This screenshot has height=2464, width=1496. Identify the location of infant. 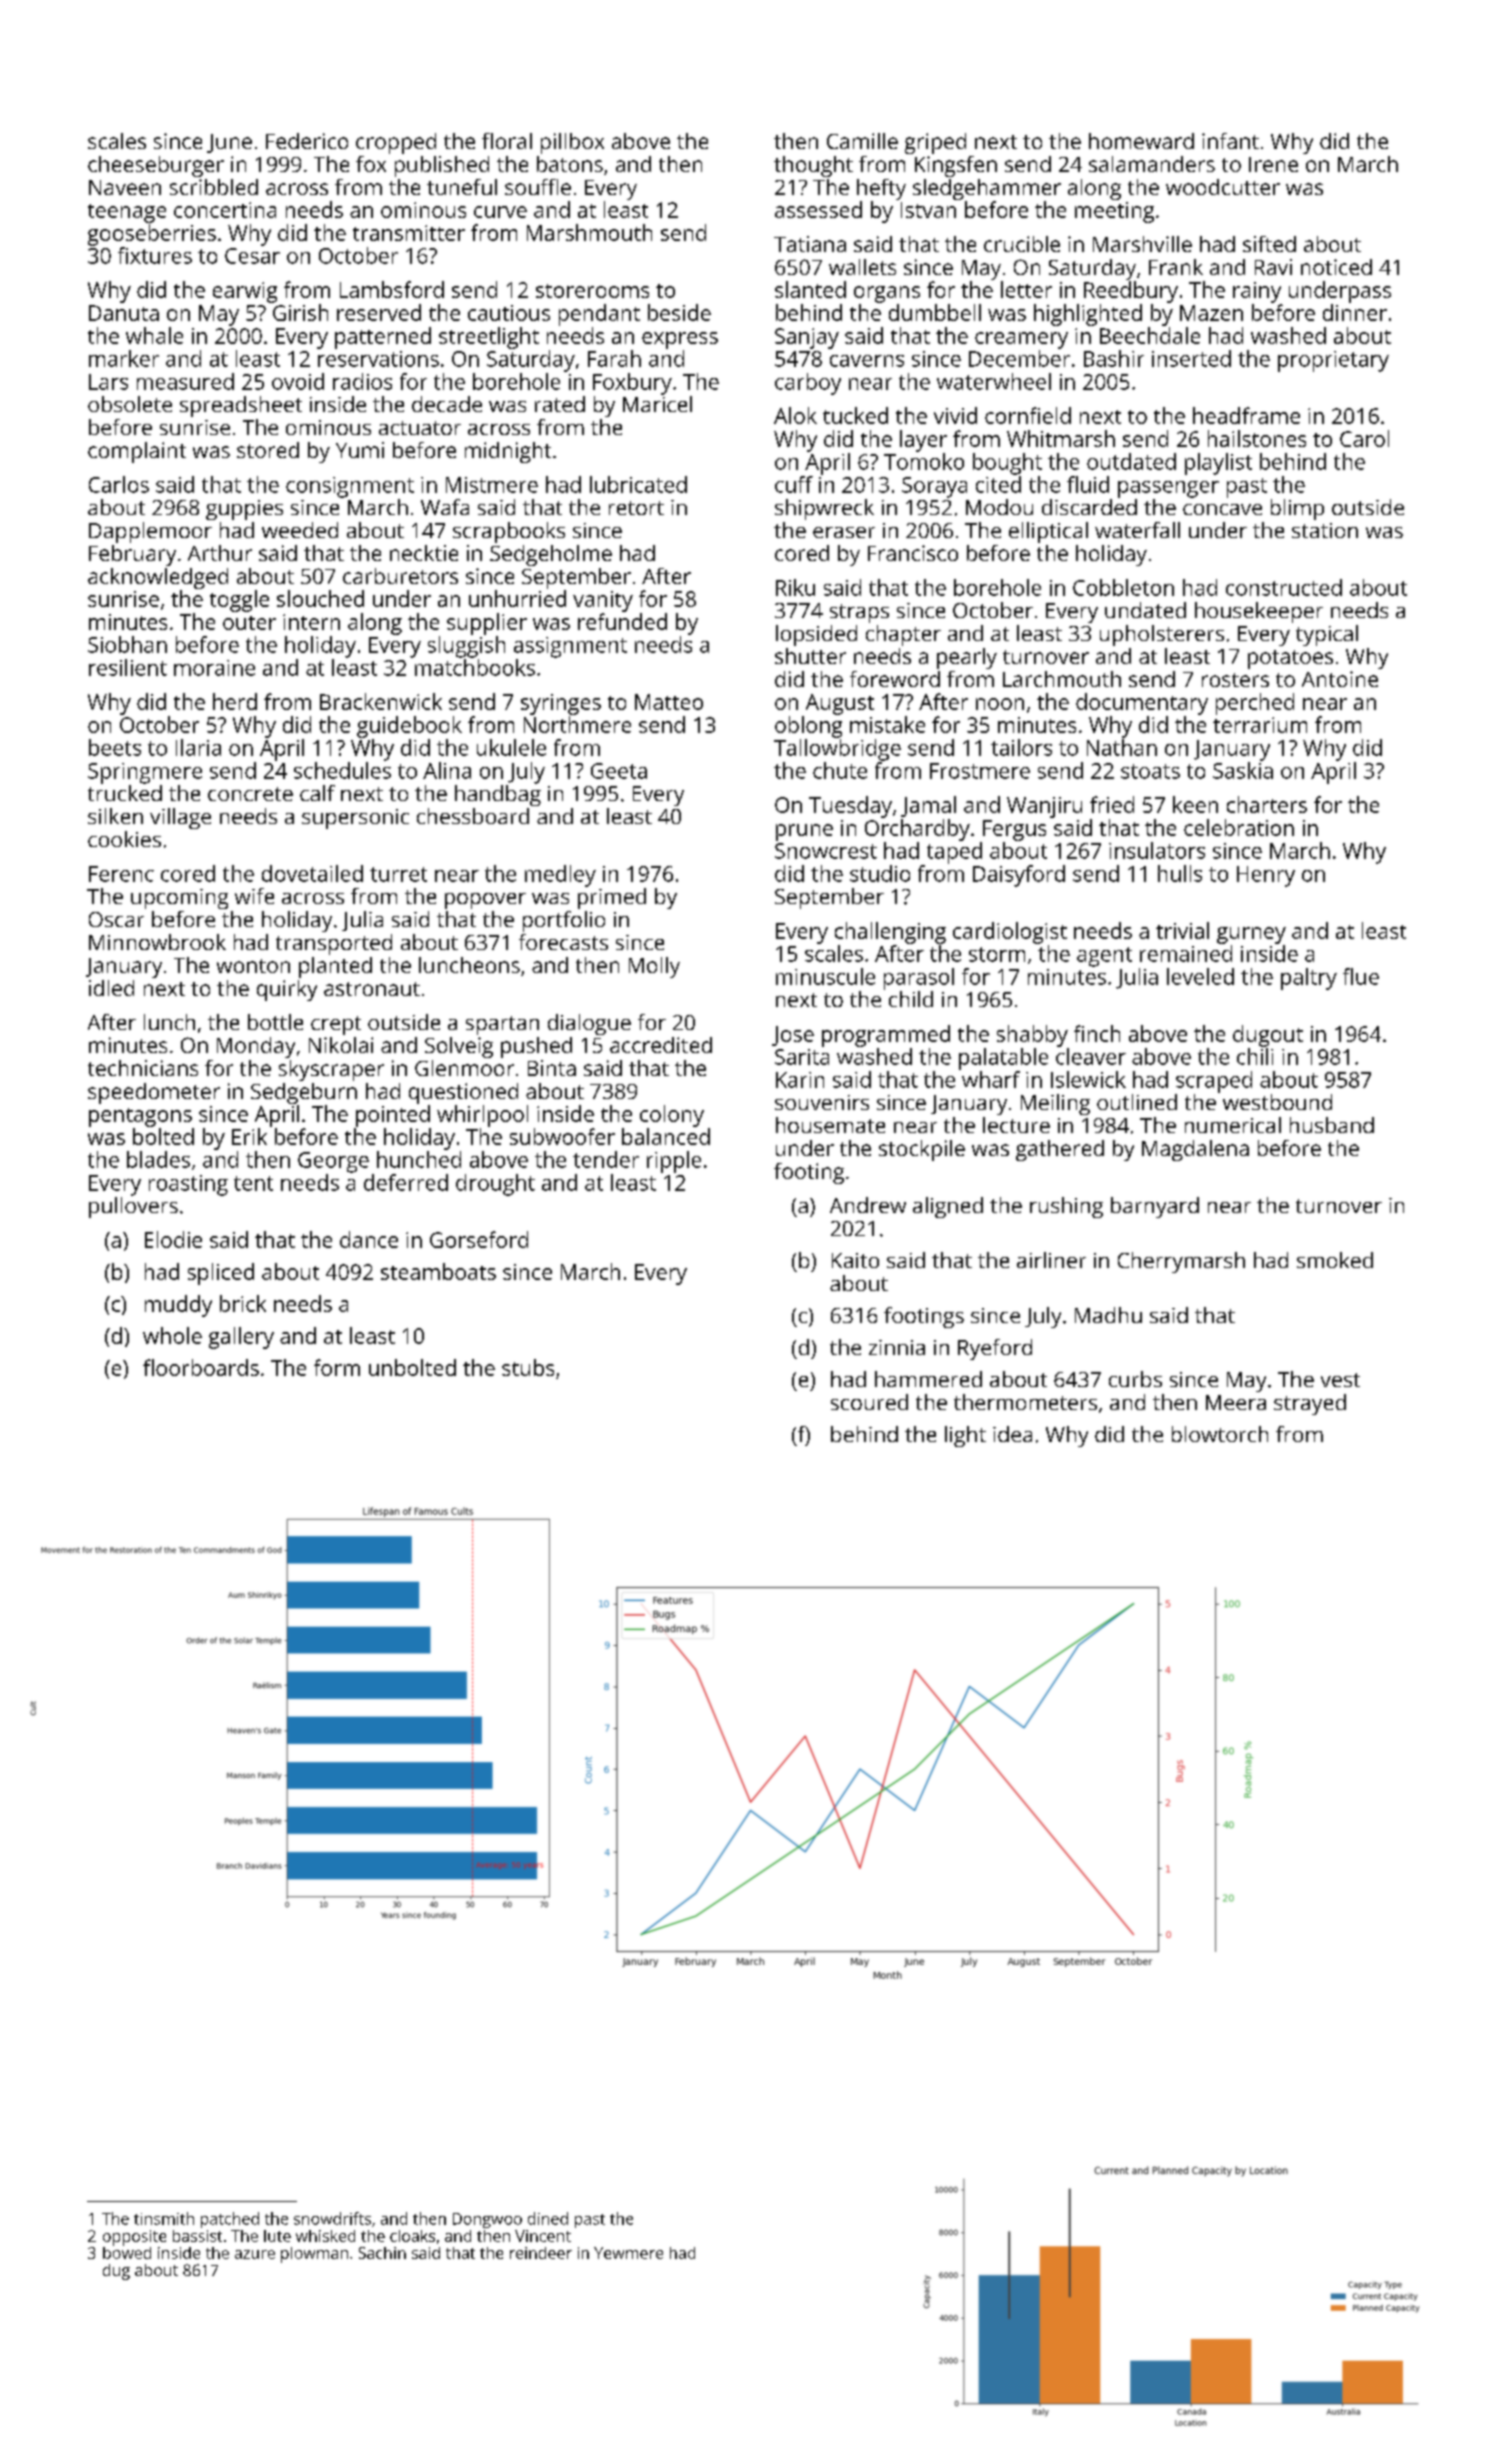
(1230, 141).
